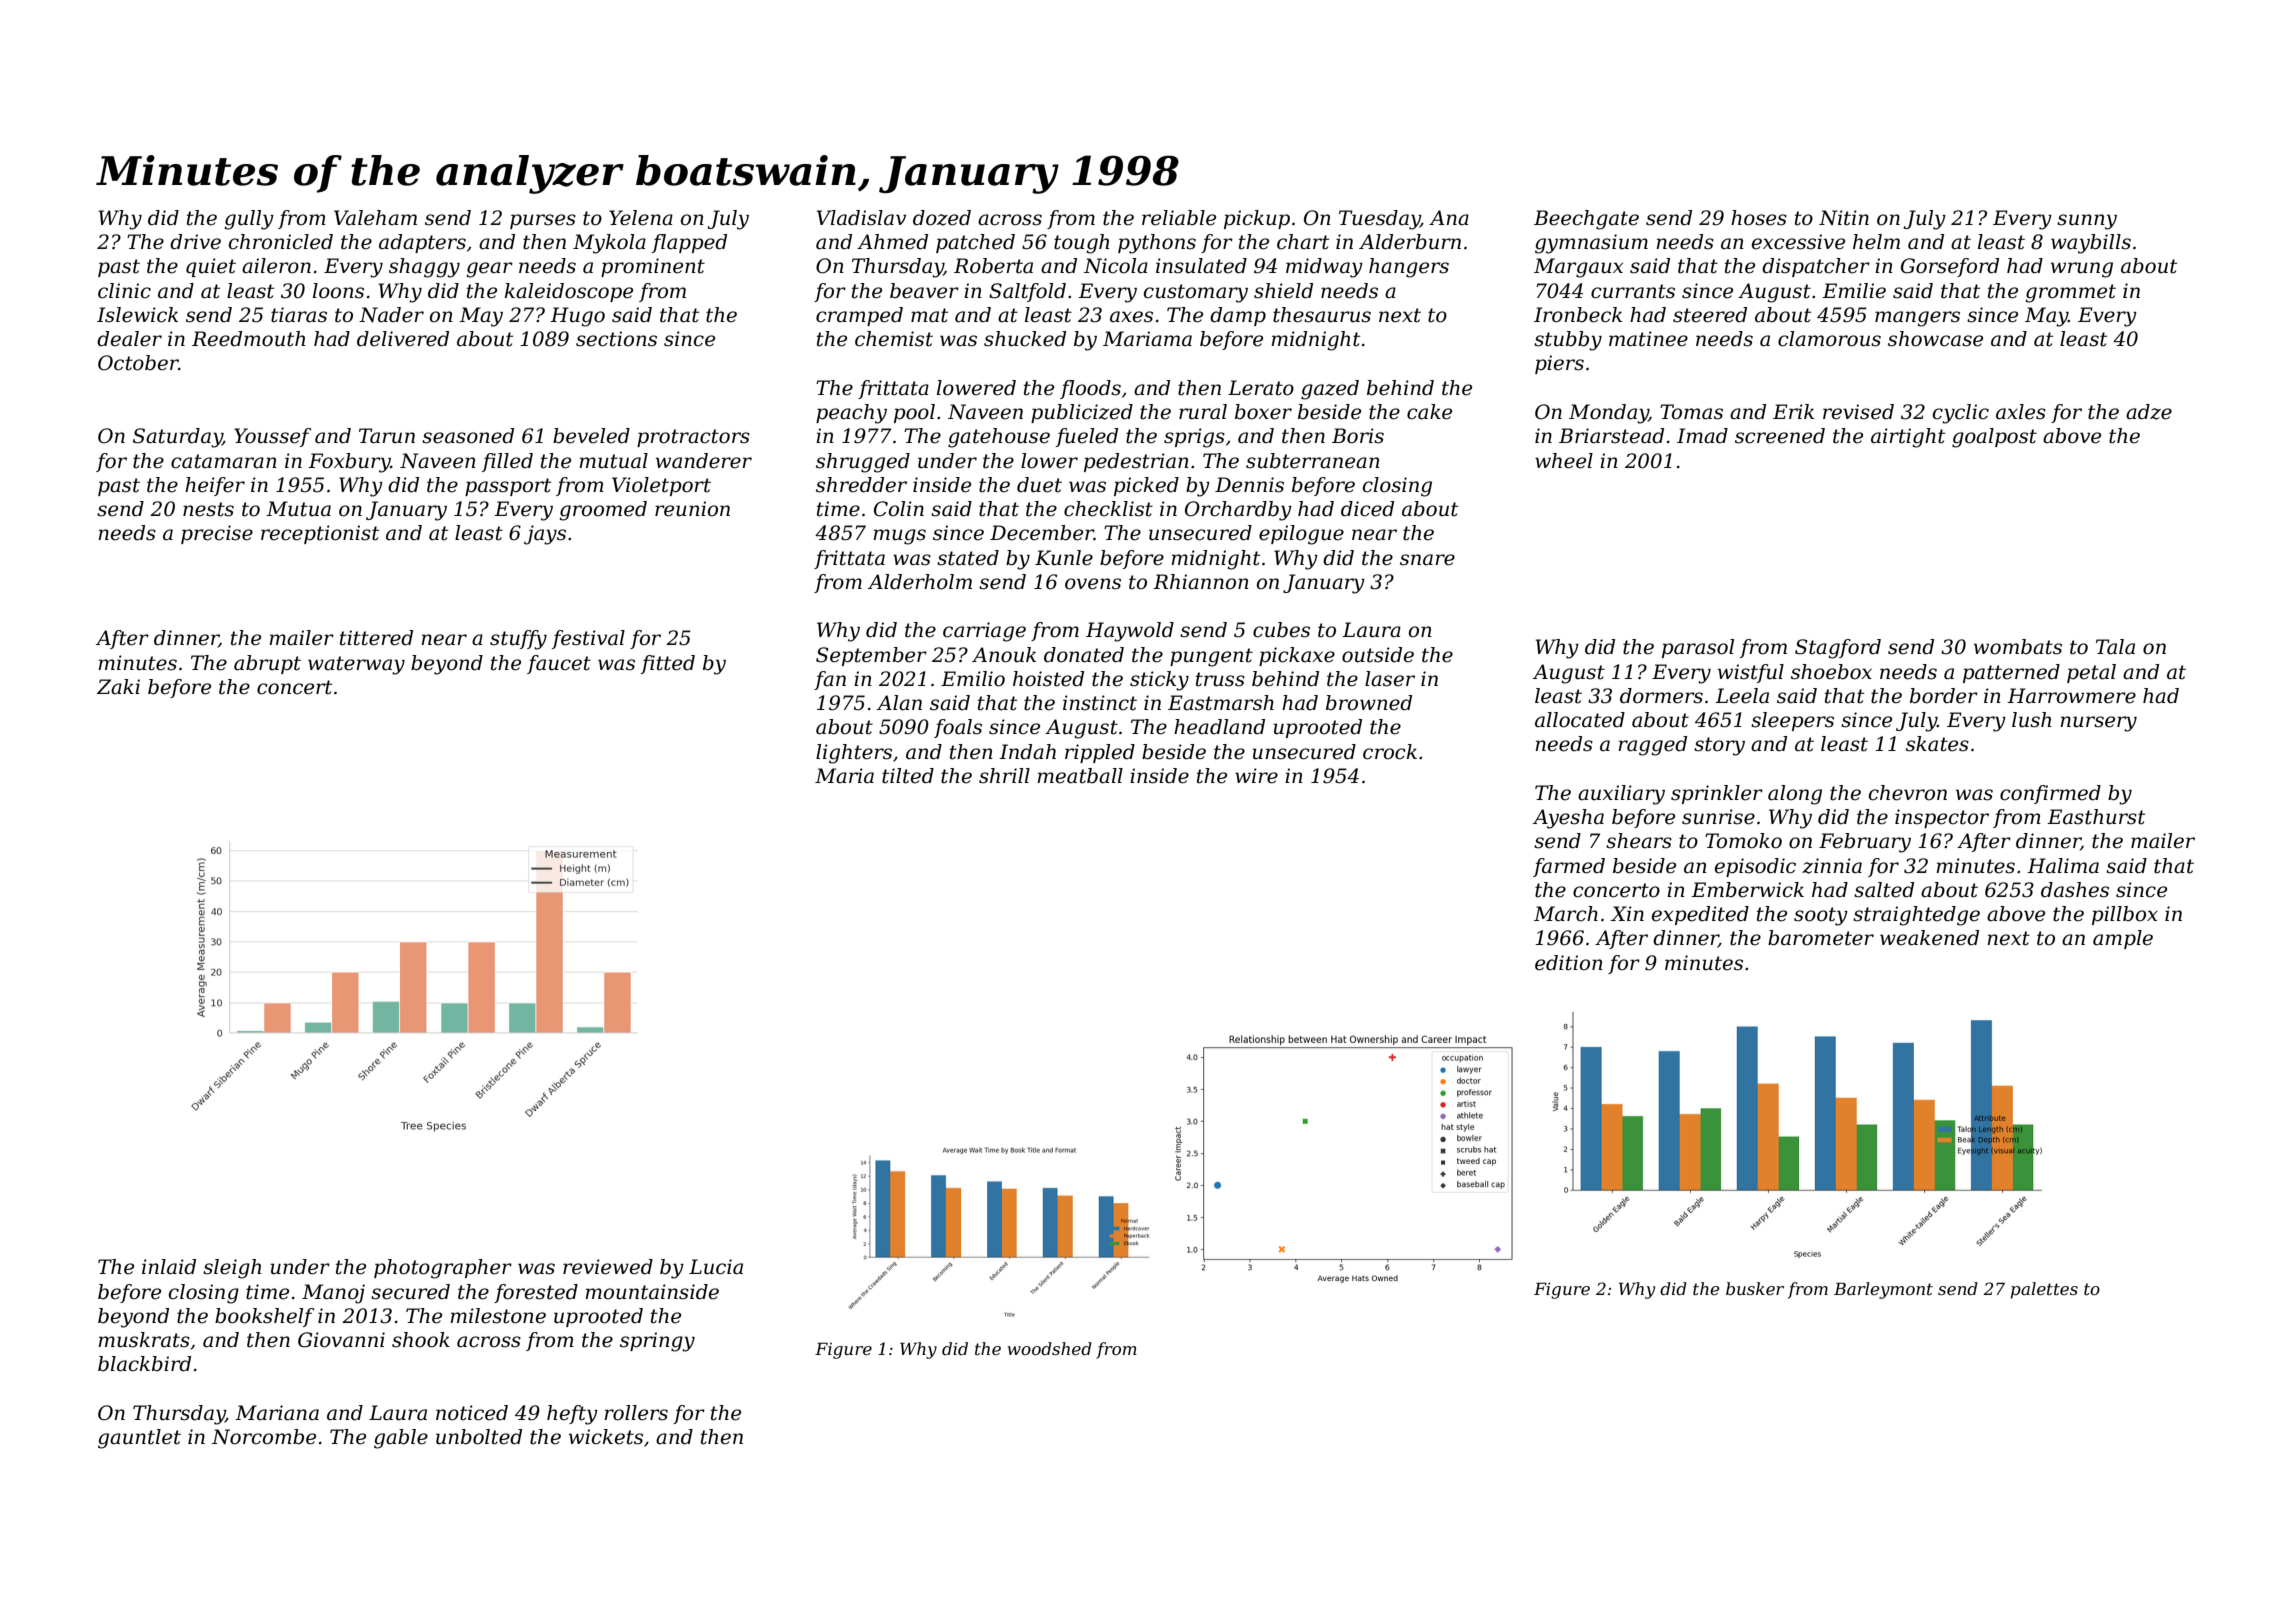 Image resolution: width=2292 pixels, height=1620 pixels. Describe the element at coordinates (1049, 1348) in the document. I see `woodshed` at that location.
